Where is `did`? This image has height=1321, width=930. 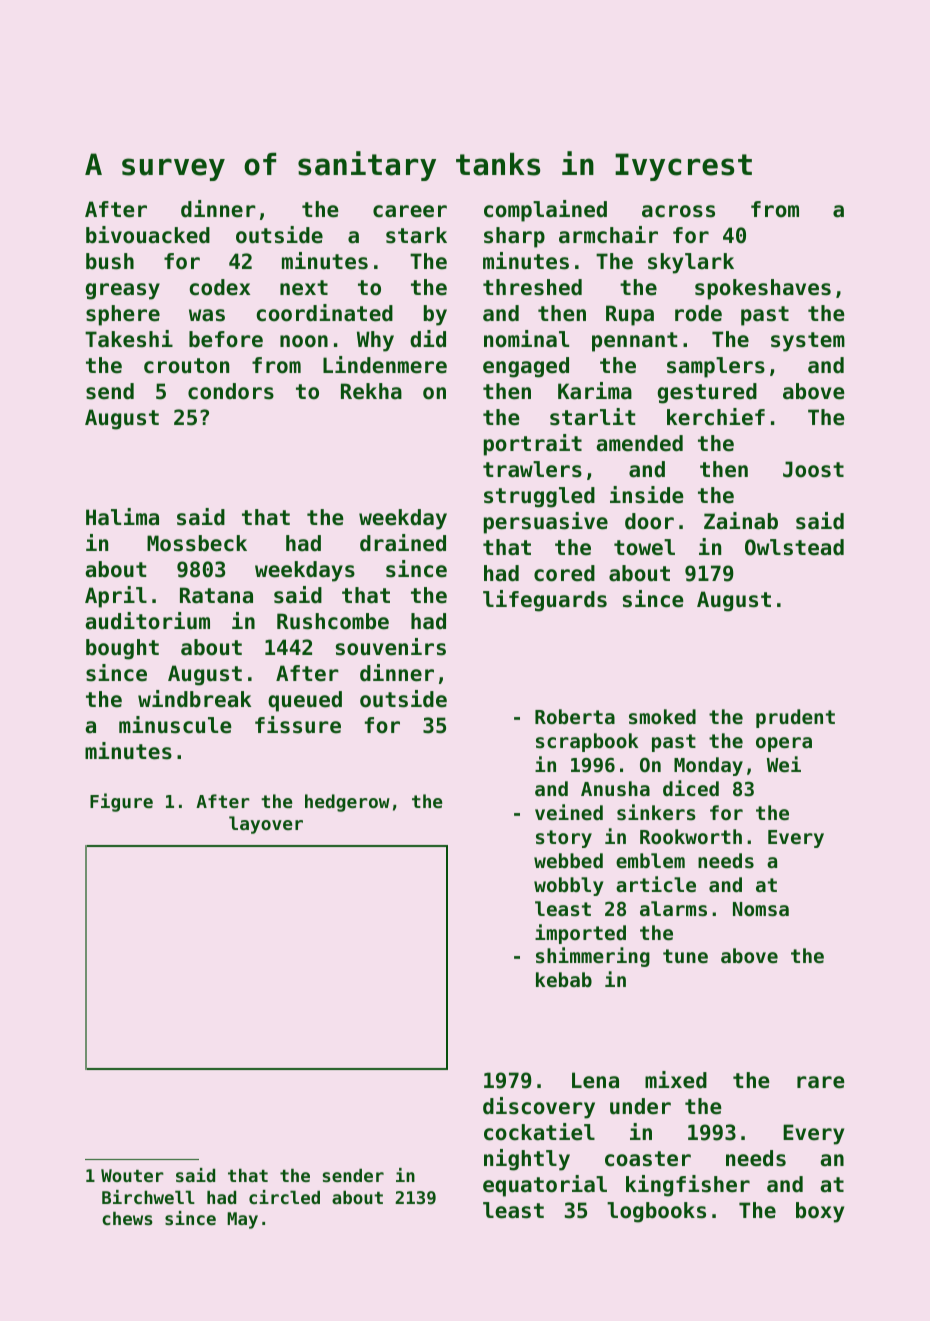 did is located at coordinates (428, 339).
